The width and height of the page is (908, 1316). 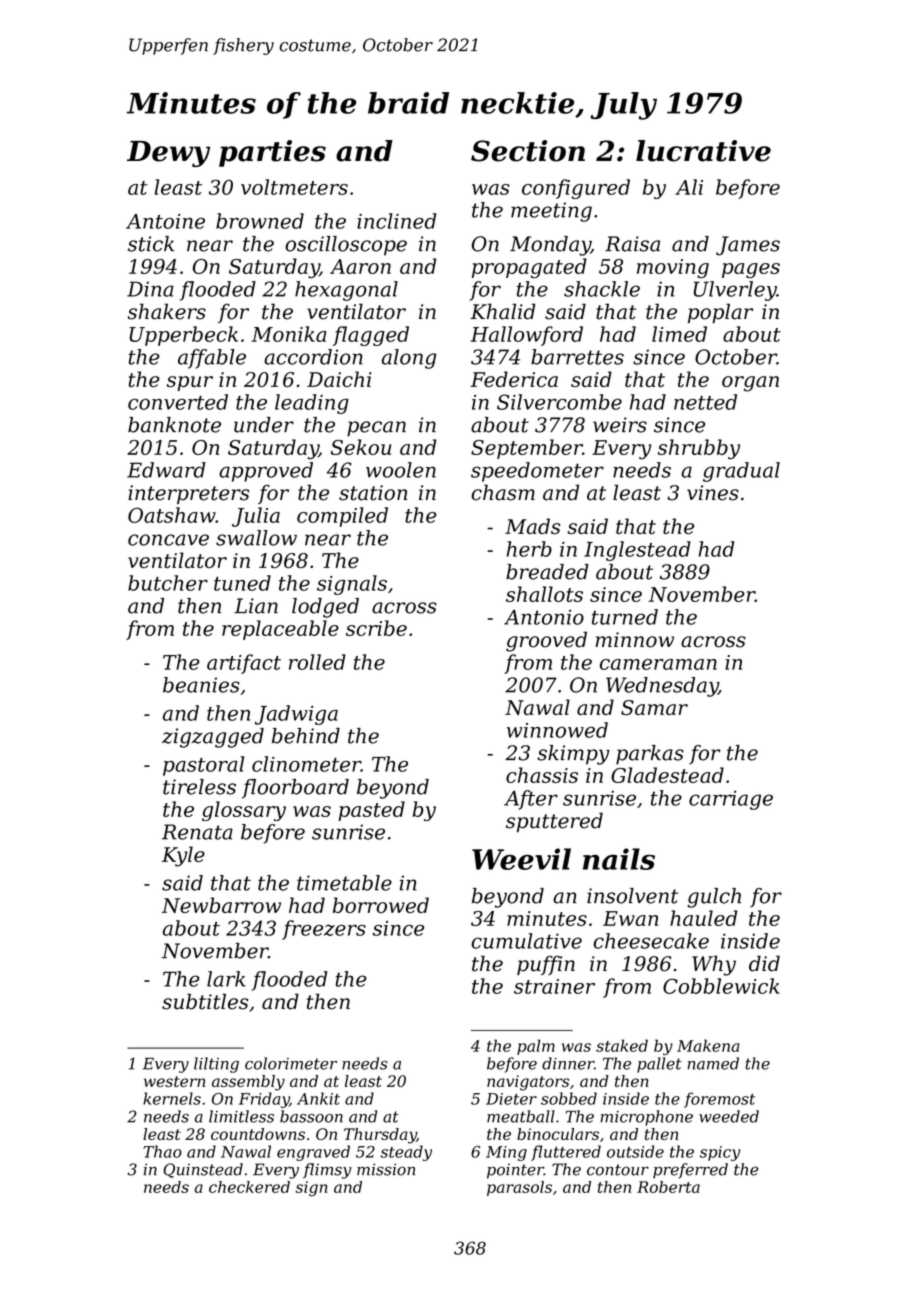 What do you see at coordinates (289, 334) in the page?
I see `Monika` at bounding box center [289, 334].
